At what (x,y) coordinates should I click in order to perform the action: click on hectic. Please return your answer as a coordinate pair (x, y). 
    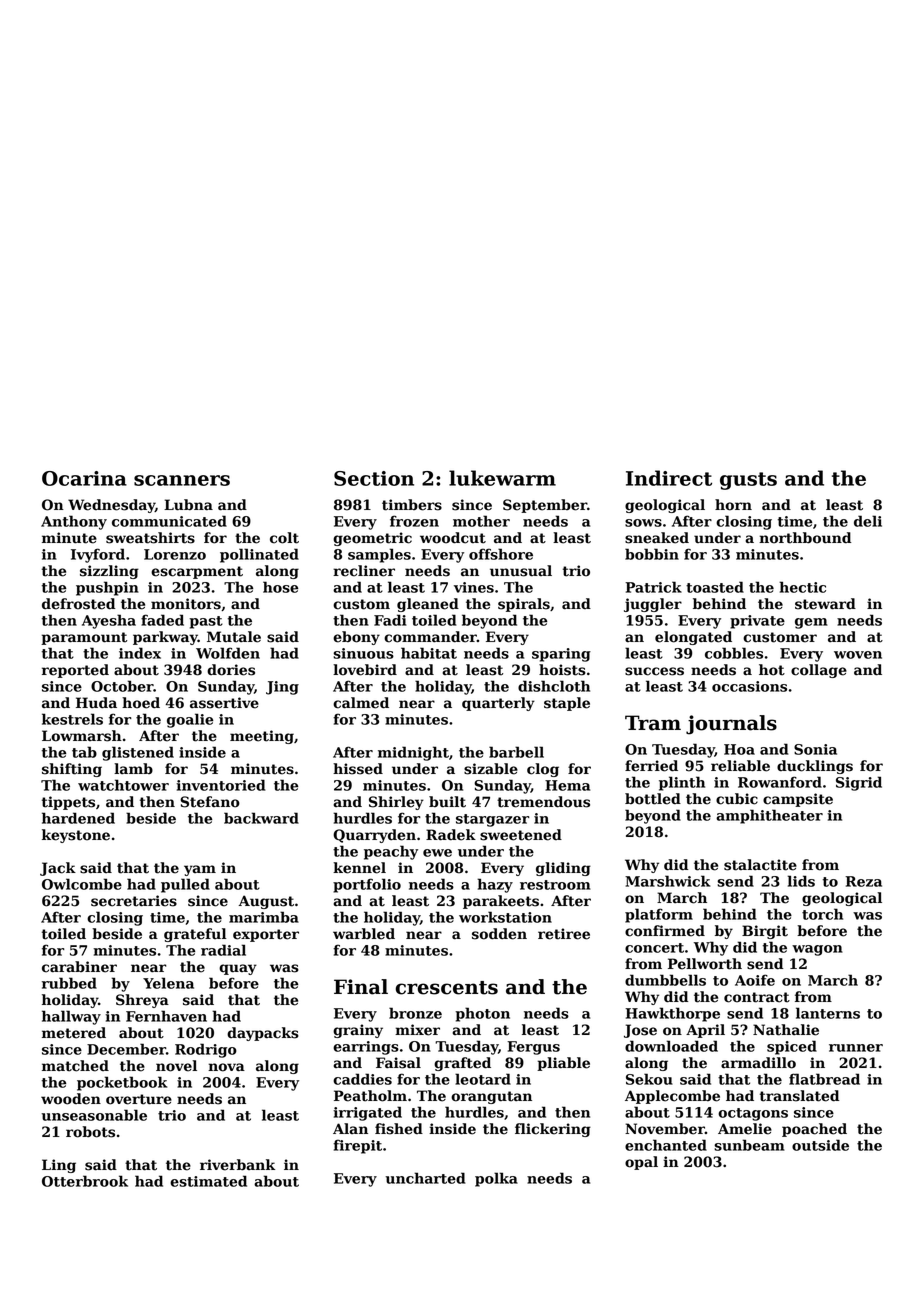
    Looking at the image, I should click on (802, 587).
